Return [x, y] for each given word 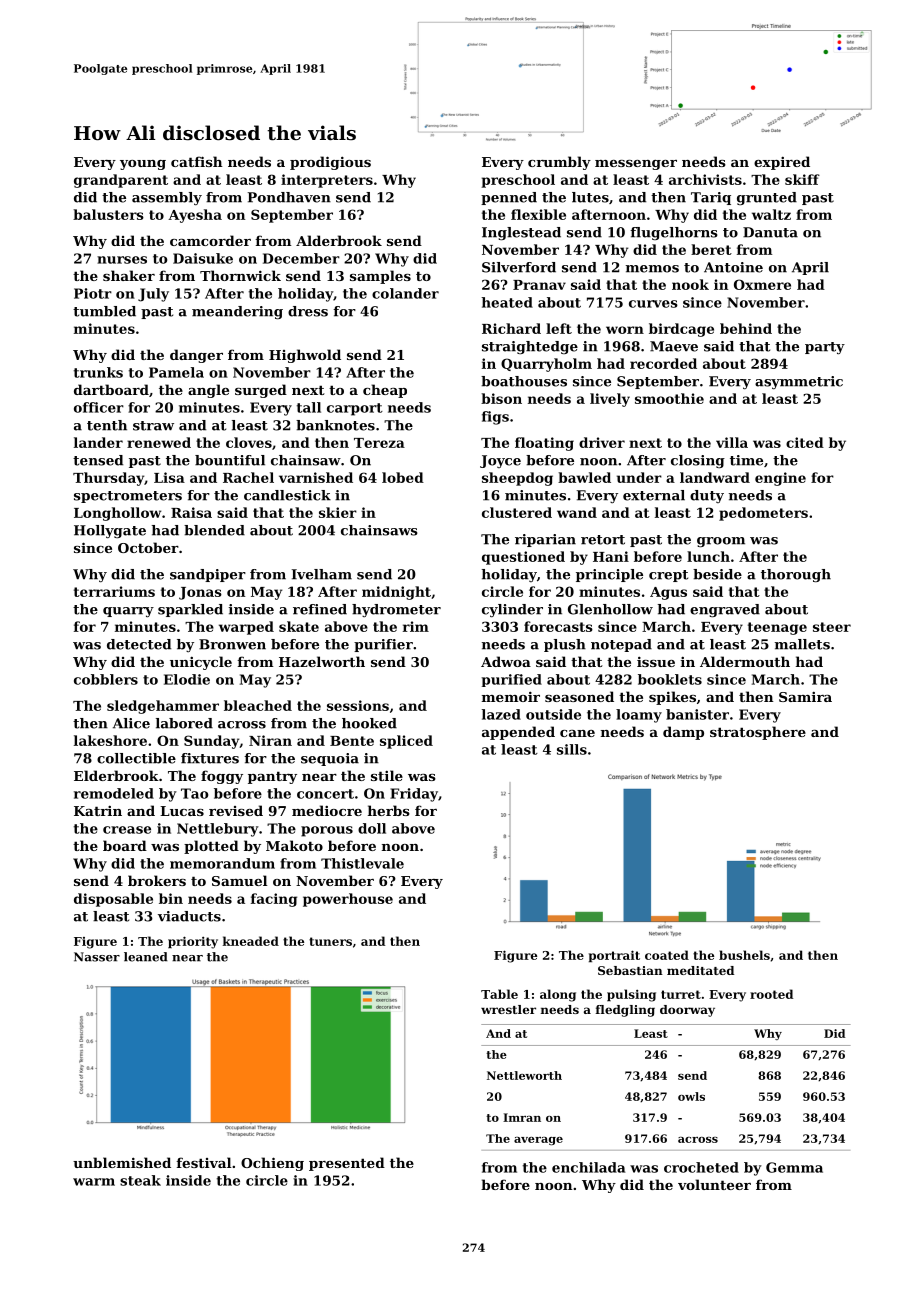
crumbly [559, 163]
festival [204, 1162]
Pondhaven [289, 197]
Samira [805, 697]
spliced [406, 742]
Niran [270, 740]
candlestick [287, 495]
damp [683, 733]
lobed [403, 477]
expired [782, 163]
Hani [611, 556]
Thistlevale [362, 863]
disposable [113, 900]
